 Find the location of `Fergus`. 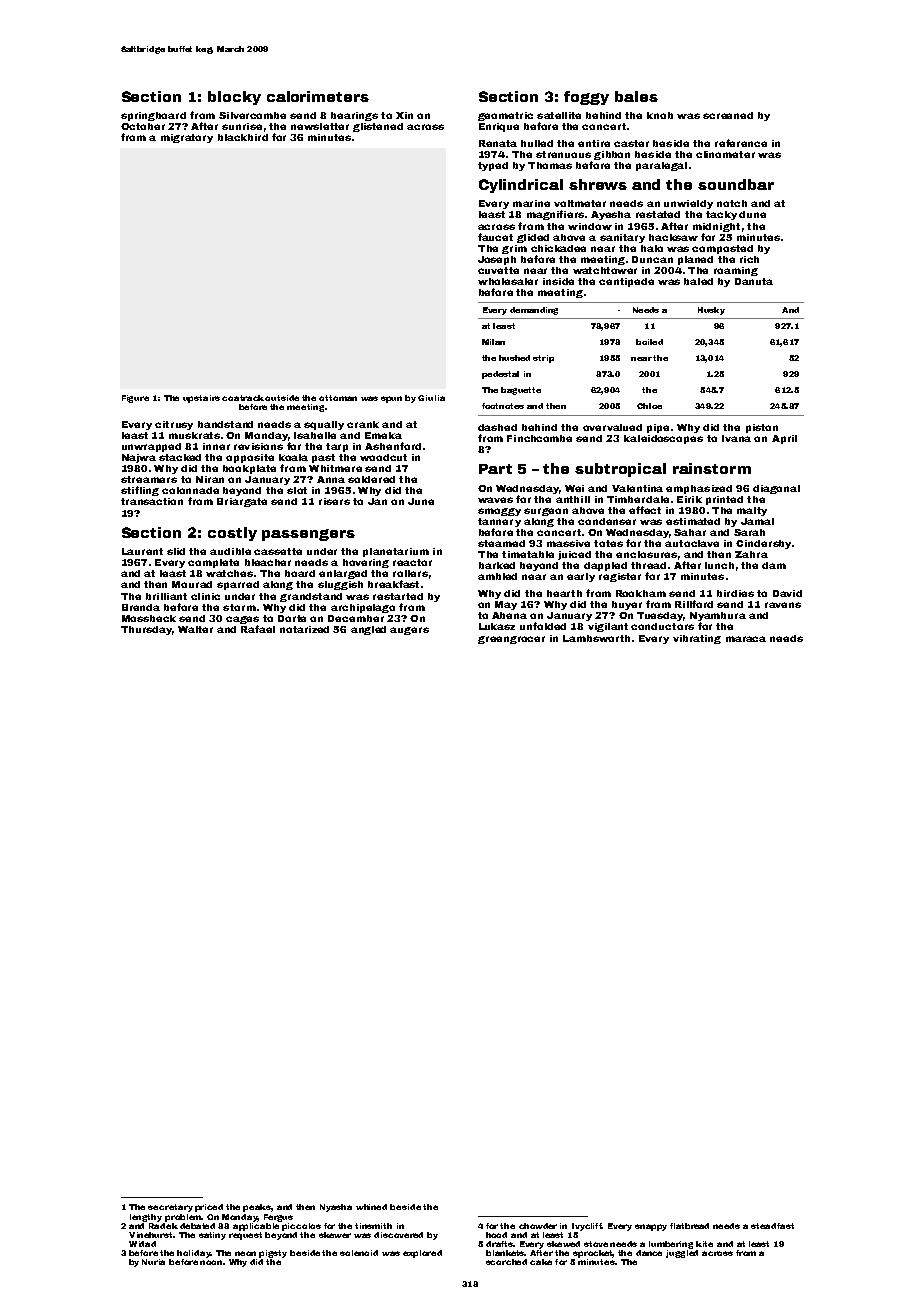

Fergus is located at coordinates (278, 1218).
